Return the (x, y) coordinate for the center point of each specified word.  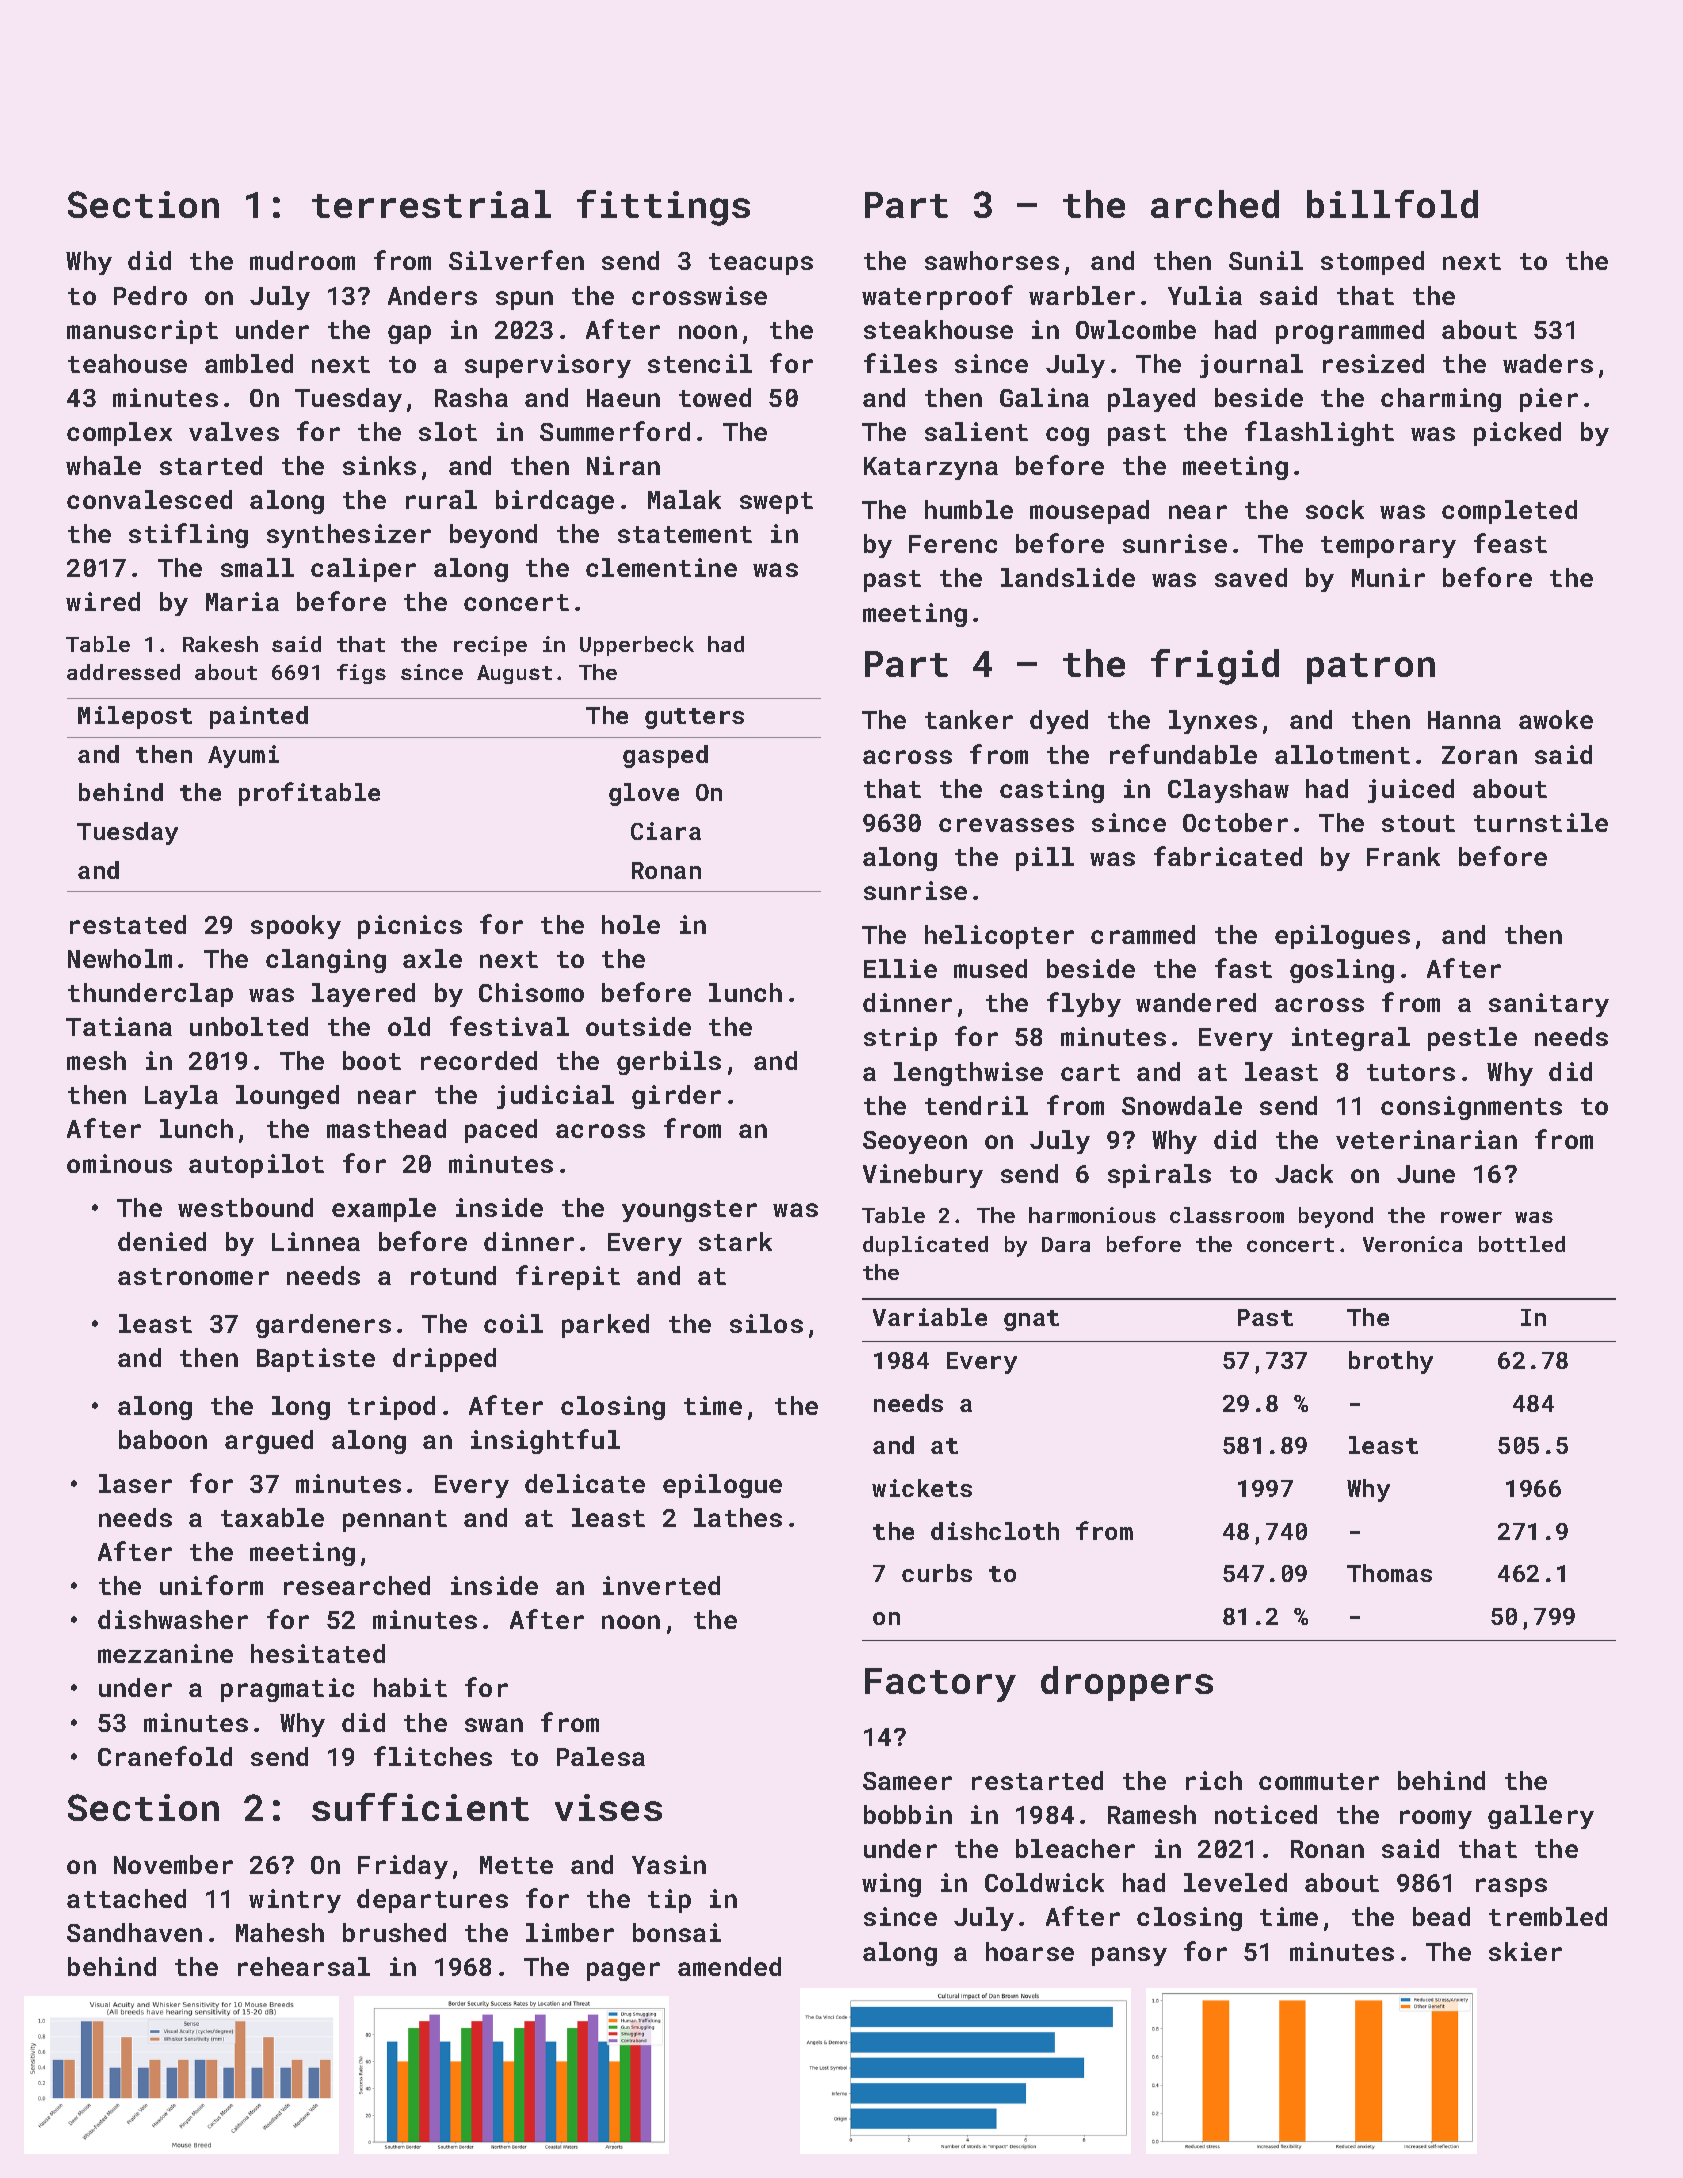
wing (891, 1885)
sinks (379, 465)
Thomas (1389, 1573)
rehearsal (304, 1966)
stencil (700, 363)
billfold (1392, 204)
